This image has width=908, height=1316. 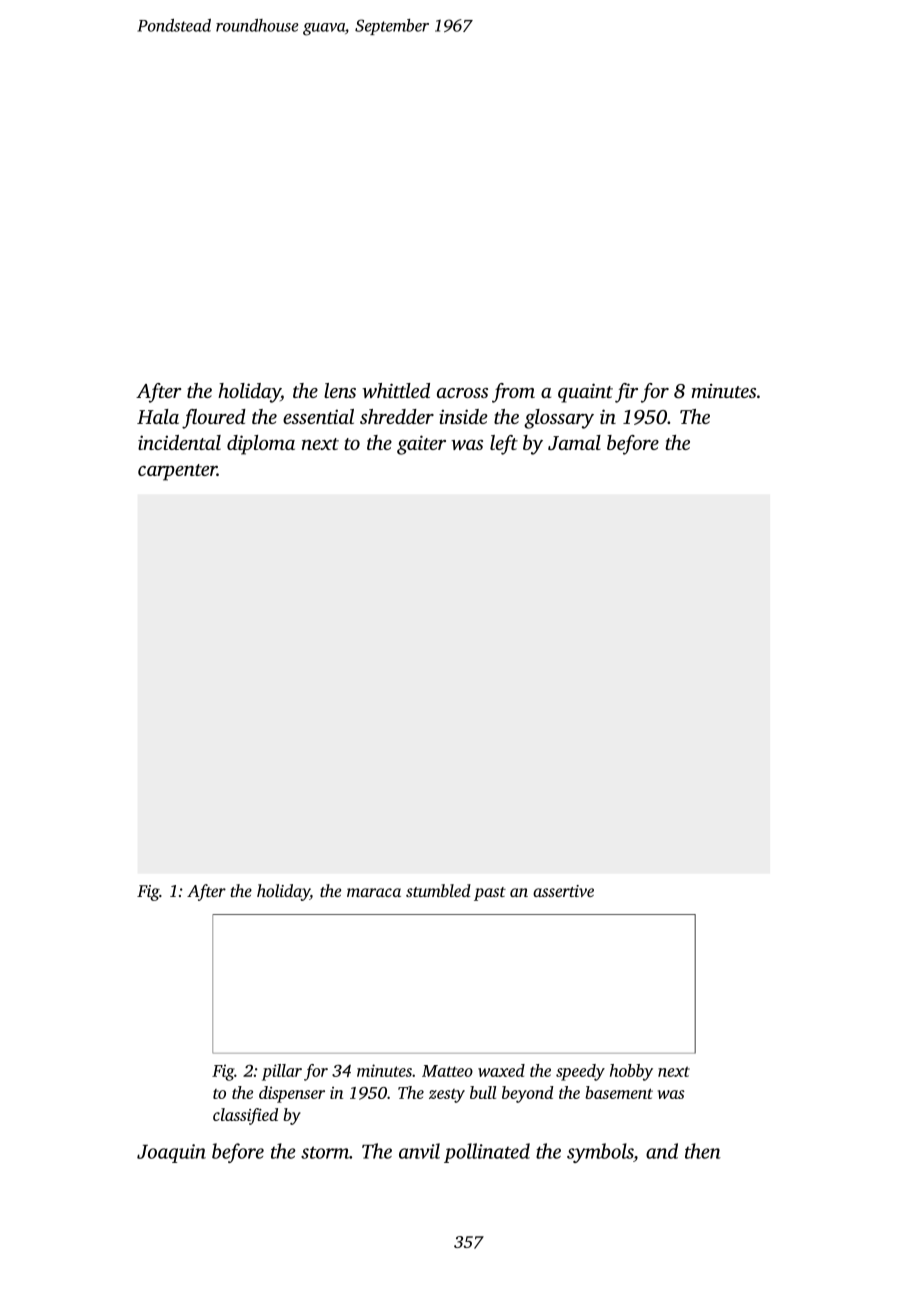 I want to click on carpenter, so click(x=177, y=472).
